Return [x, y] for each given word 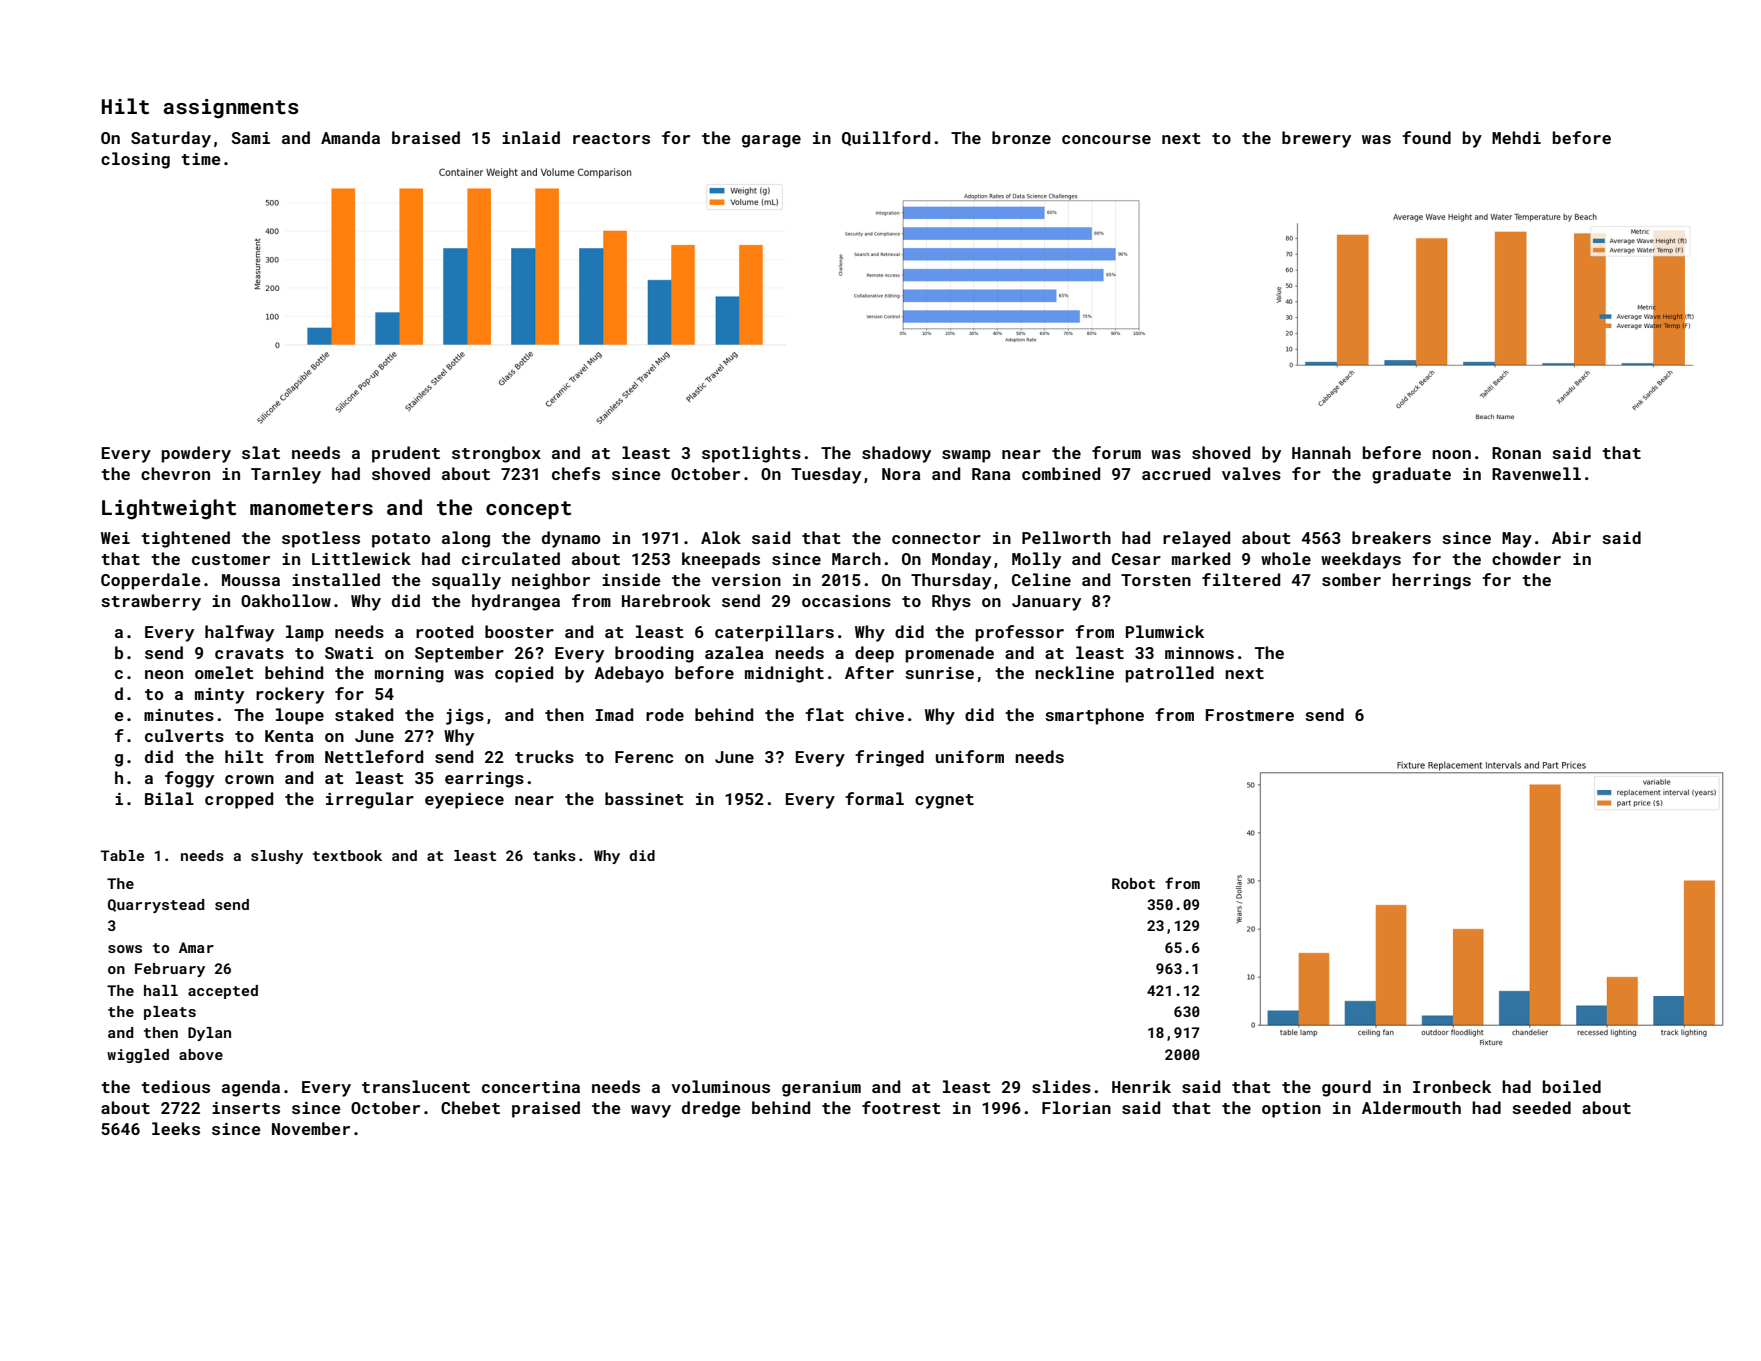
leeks [176, 1128]
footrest [901, 1107]
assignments [231, 109]
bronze [1021, 137]
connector [936, 538]
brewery [1316, 139]
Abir [1571, 537]
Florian [1076, 1107]
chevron [175, 473]
